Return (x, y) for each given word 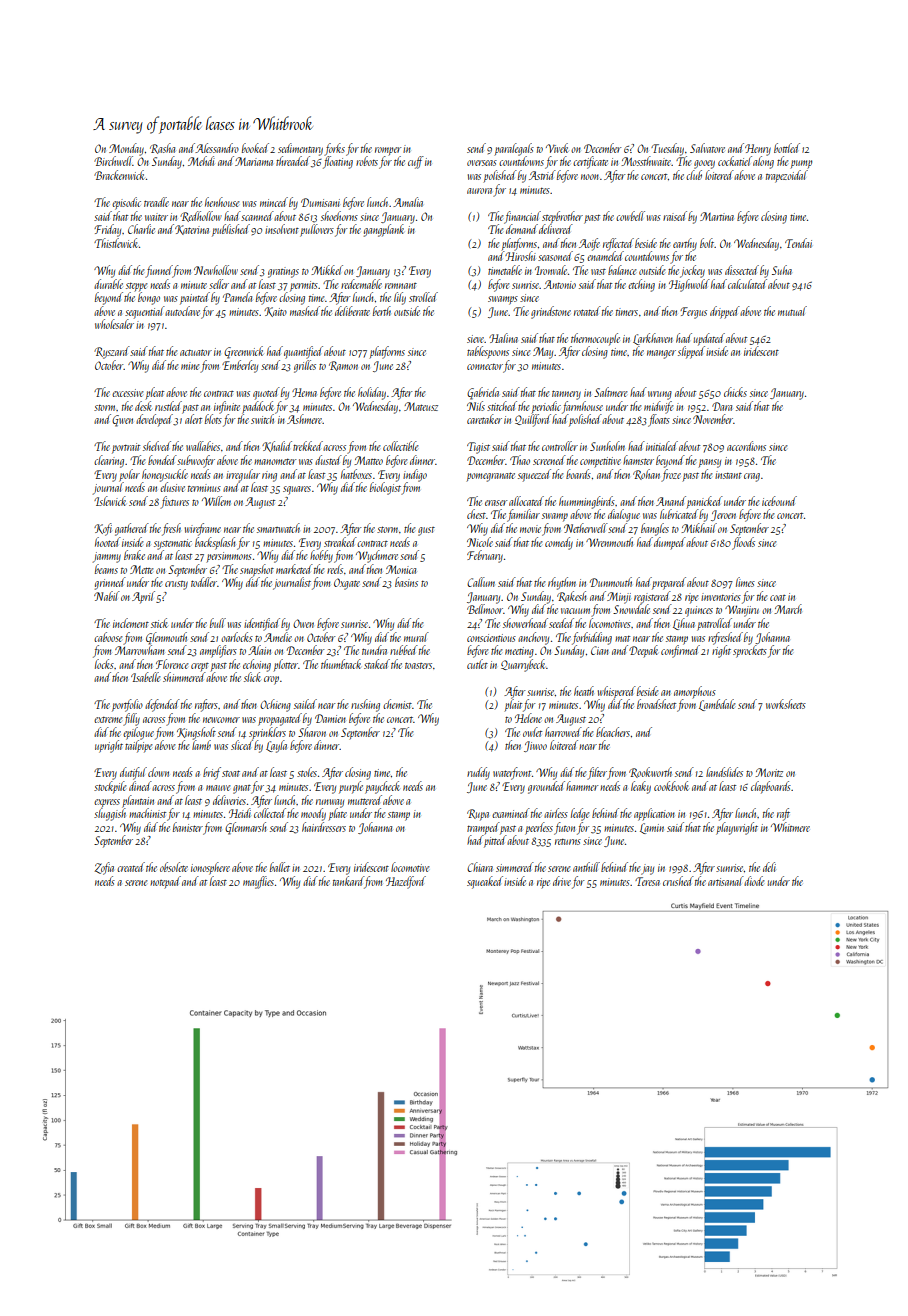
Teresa (647, 881)
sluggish (110, 814)
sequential (145, 312)
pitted (495, 841)
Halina (503, 338)
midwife (659, 407)
